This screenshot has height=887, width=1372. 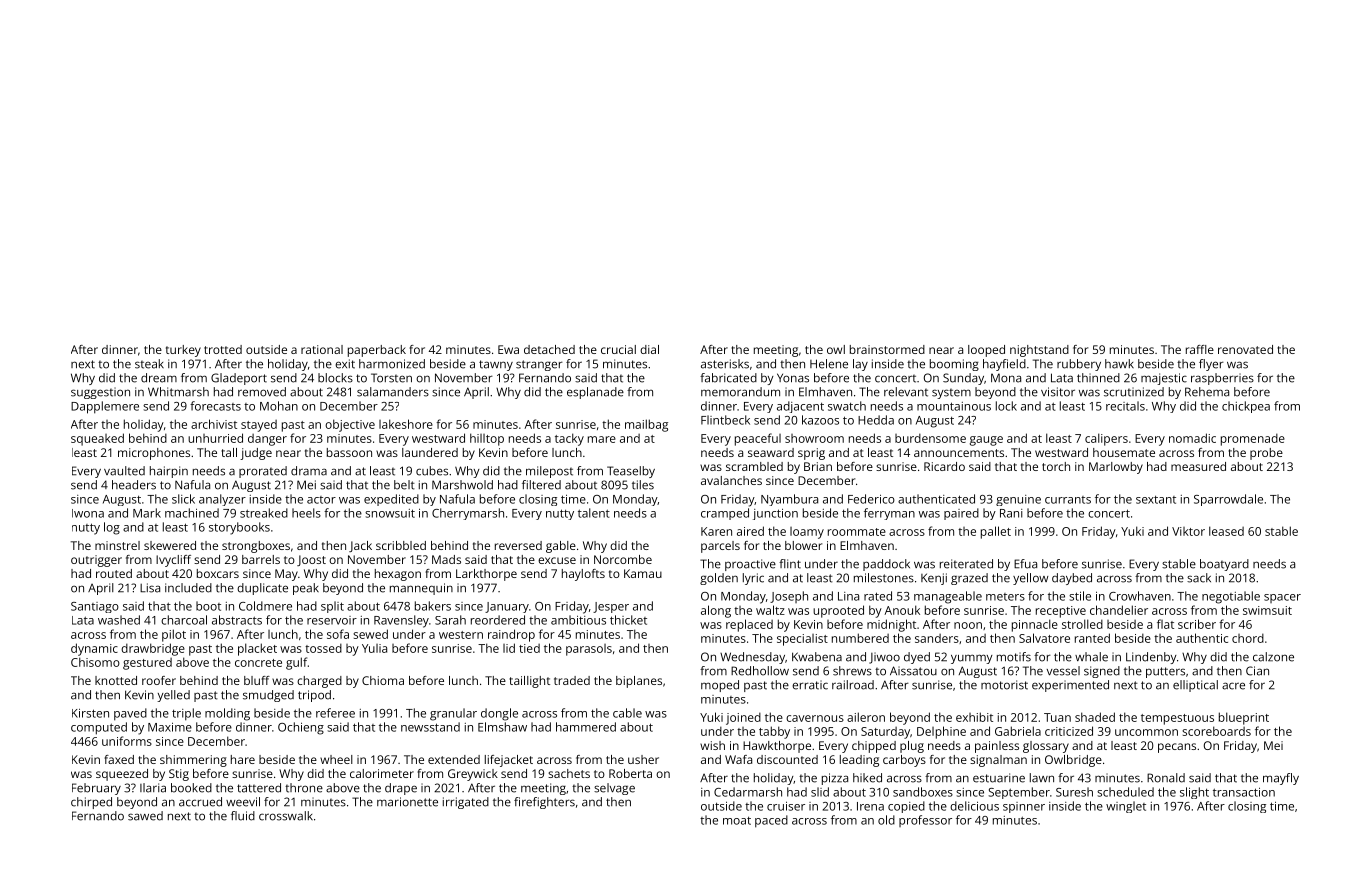 I want to click on Brian, so click(x=818, y=466).
